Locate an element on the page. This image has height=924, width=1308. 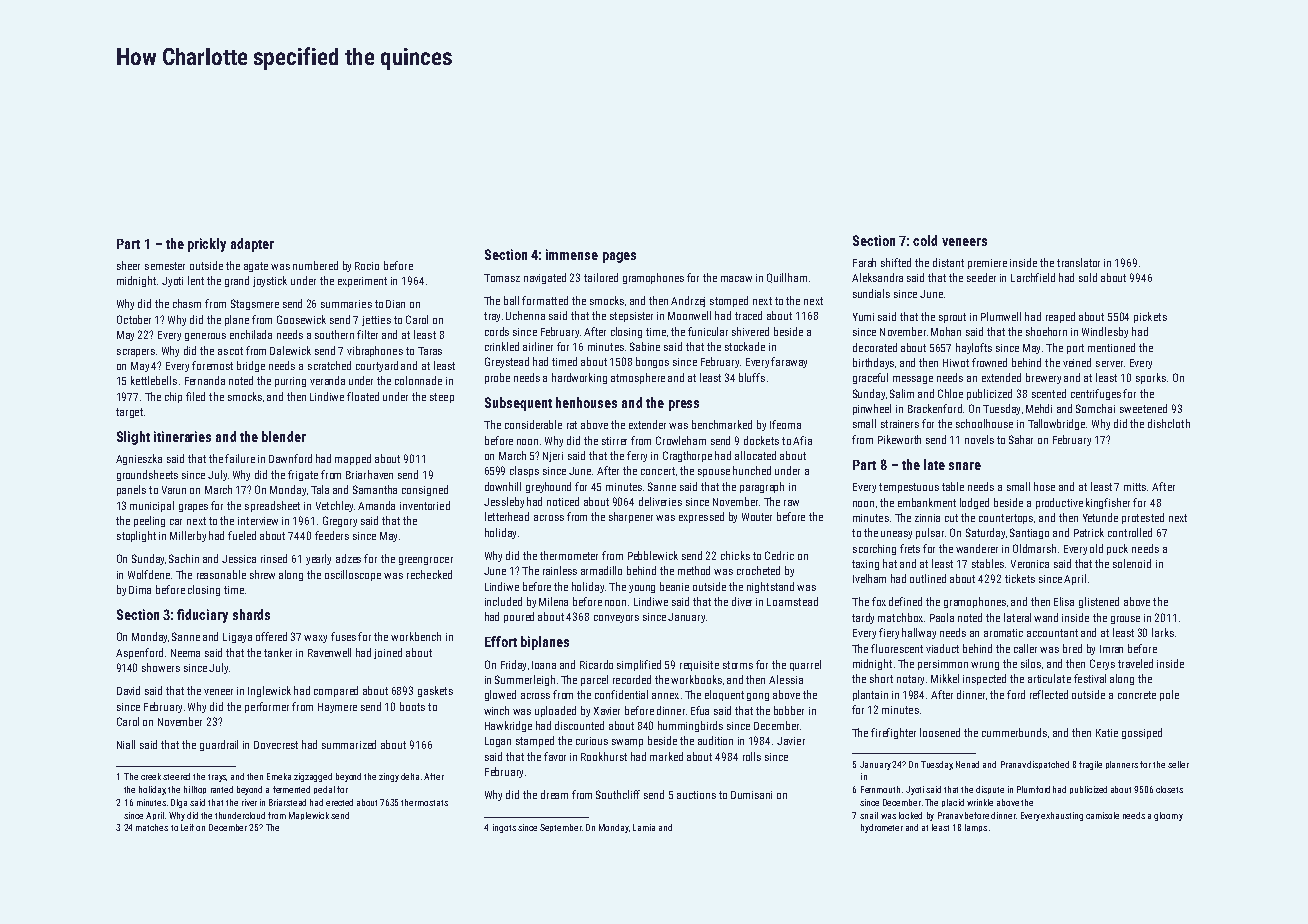
henhouses is located at coordinates (586, 402).
